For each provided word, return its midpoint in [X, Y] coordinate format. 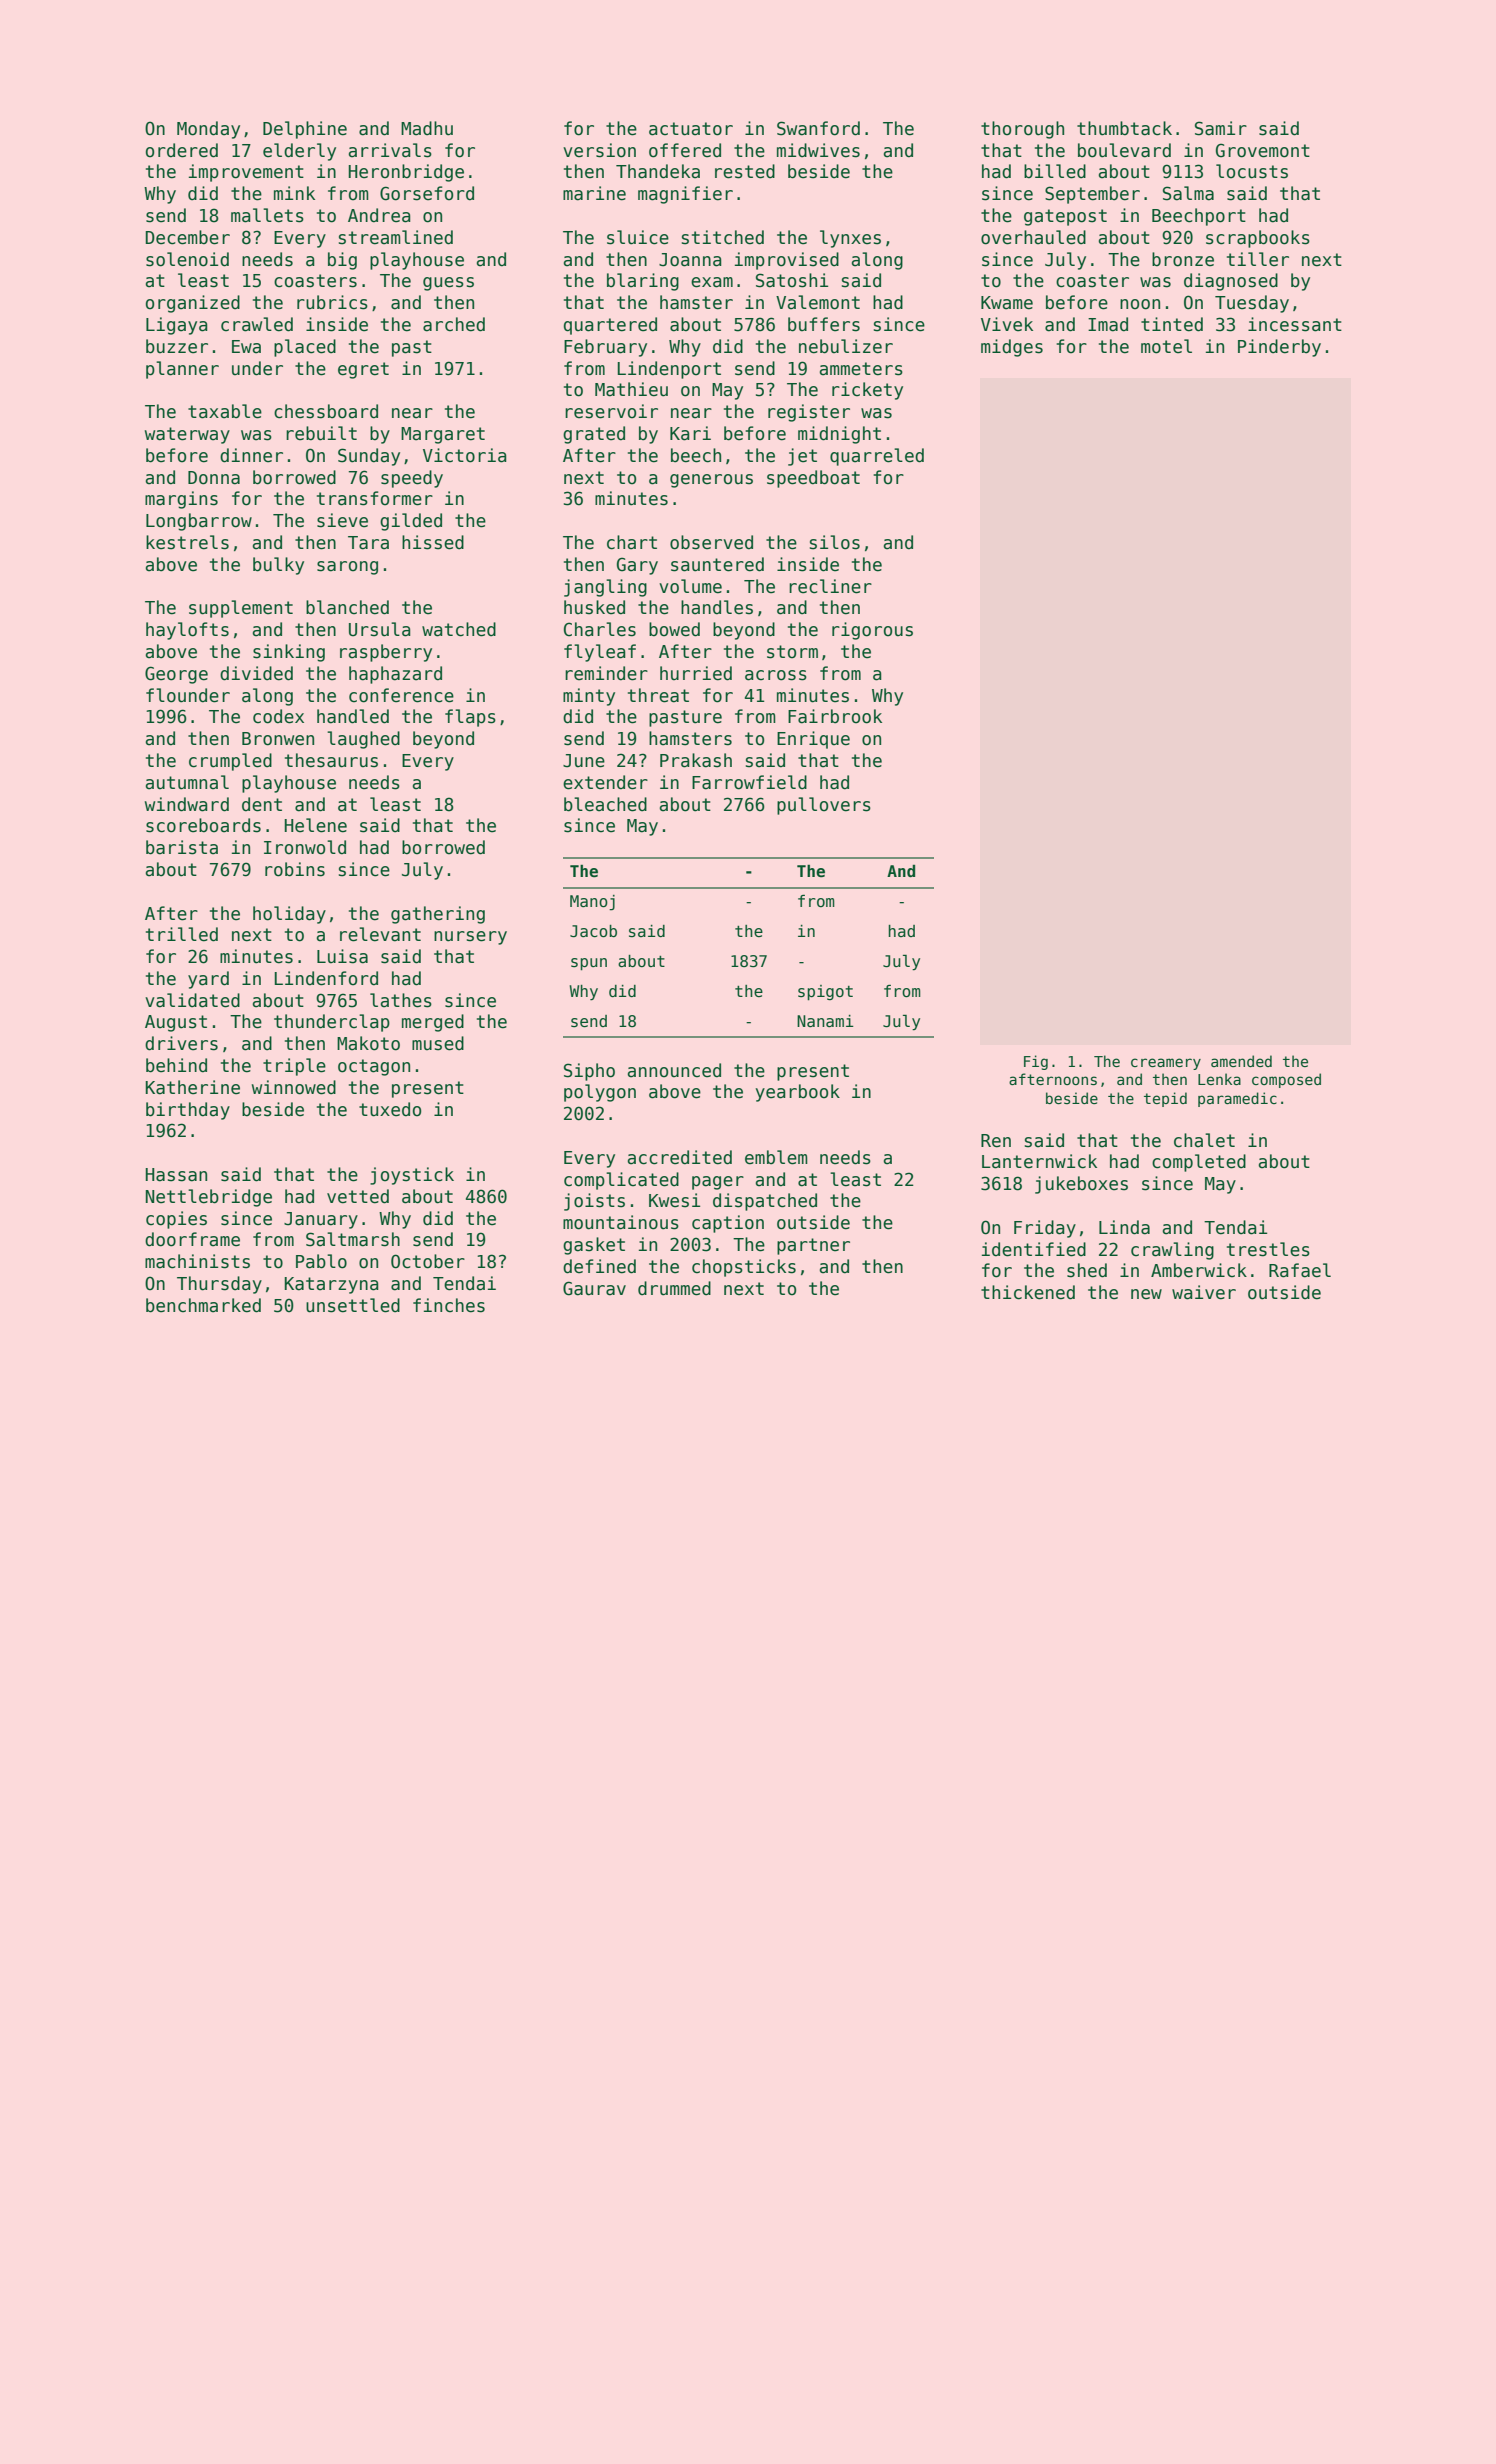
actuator [691, 129]
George [176, 675]
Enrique [813, 740]
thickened [1028, 1292]
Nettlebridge [209, 1198]
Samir [1221, 128]
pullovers [824, 806]
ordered [182, 150]
